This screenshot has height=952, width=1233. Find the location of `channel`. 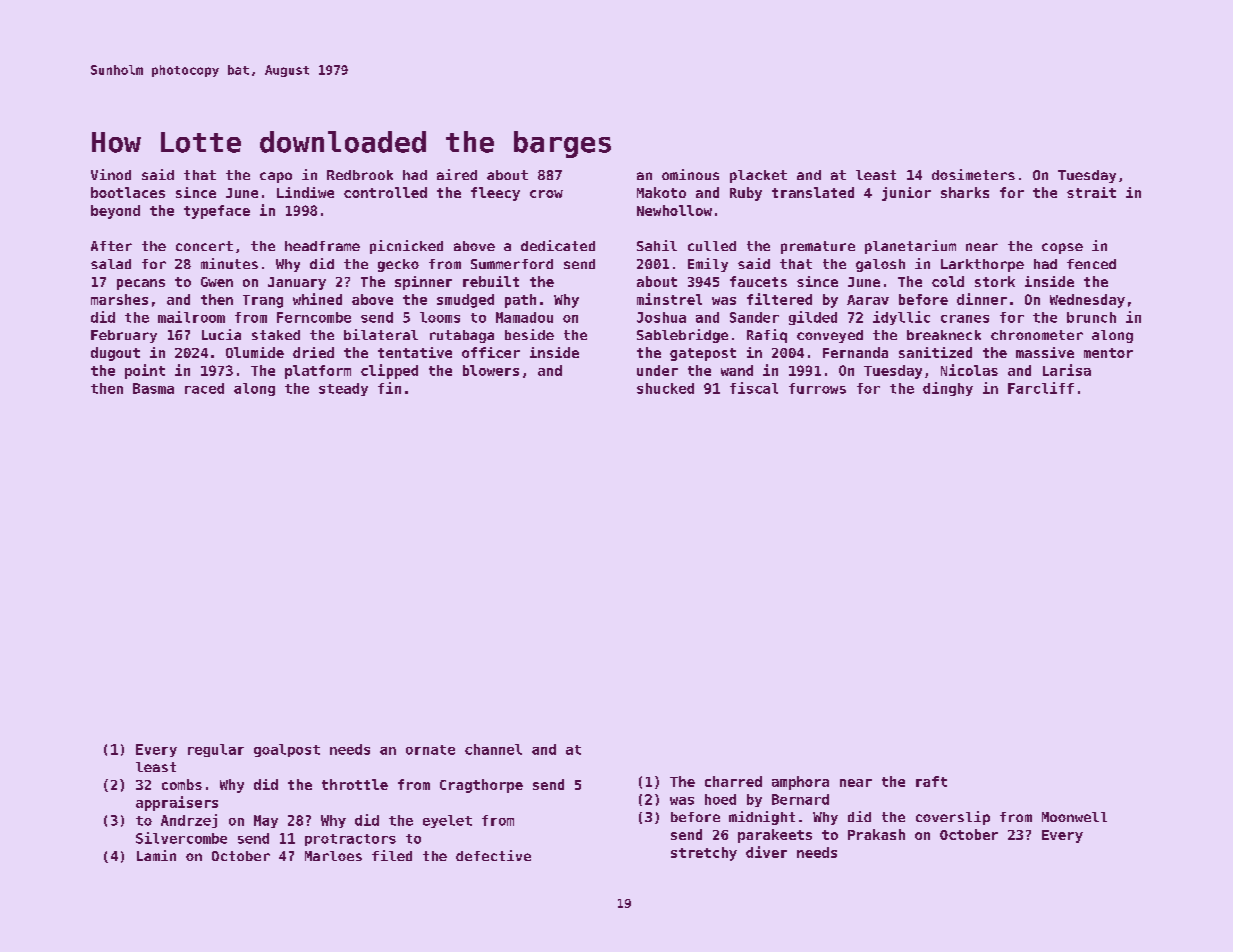

channel is located at coordinates (493, 749).
